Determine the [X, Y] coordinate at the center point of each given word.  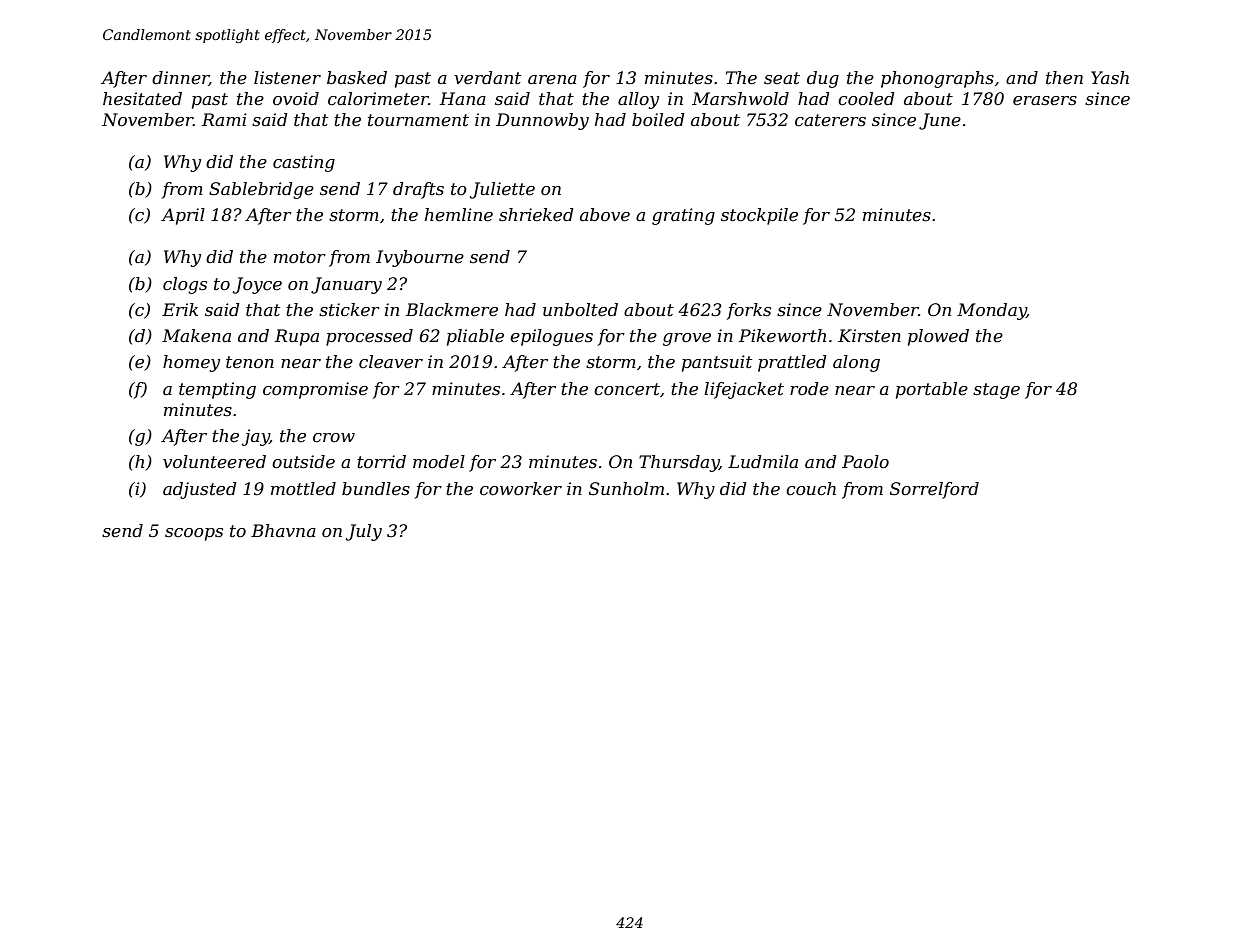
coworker [521, 489]
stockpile [759, 216]
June [940, 121]
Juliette [502, 190]
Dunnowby [542, 121]
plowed [938, 337]
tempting [217, 390]
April [183, 216]
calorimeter [378, 99]
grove [687, 339]
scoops [194, 534]
